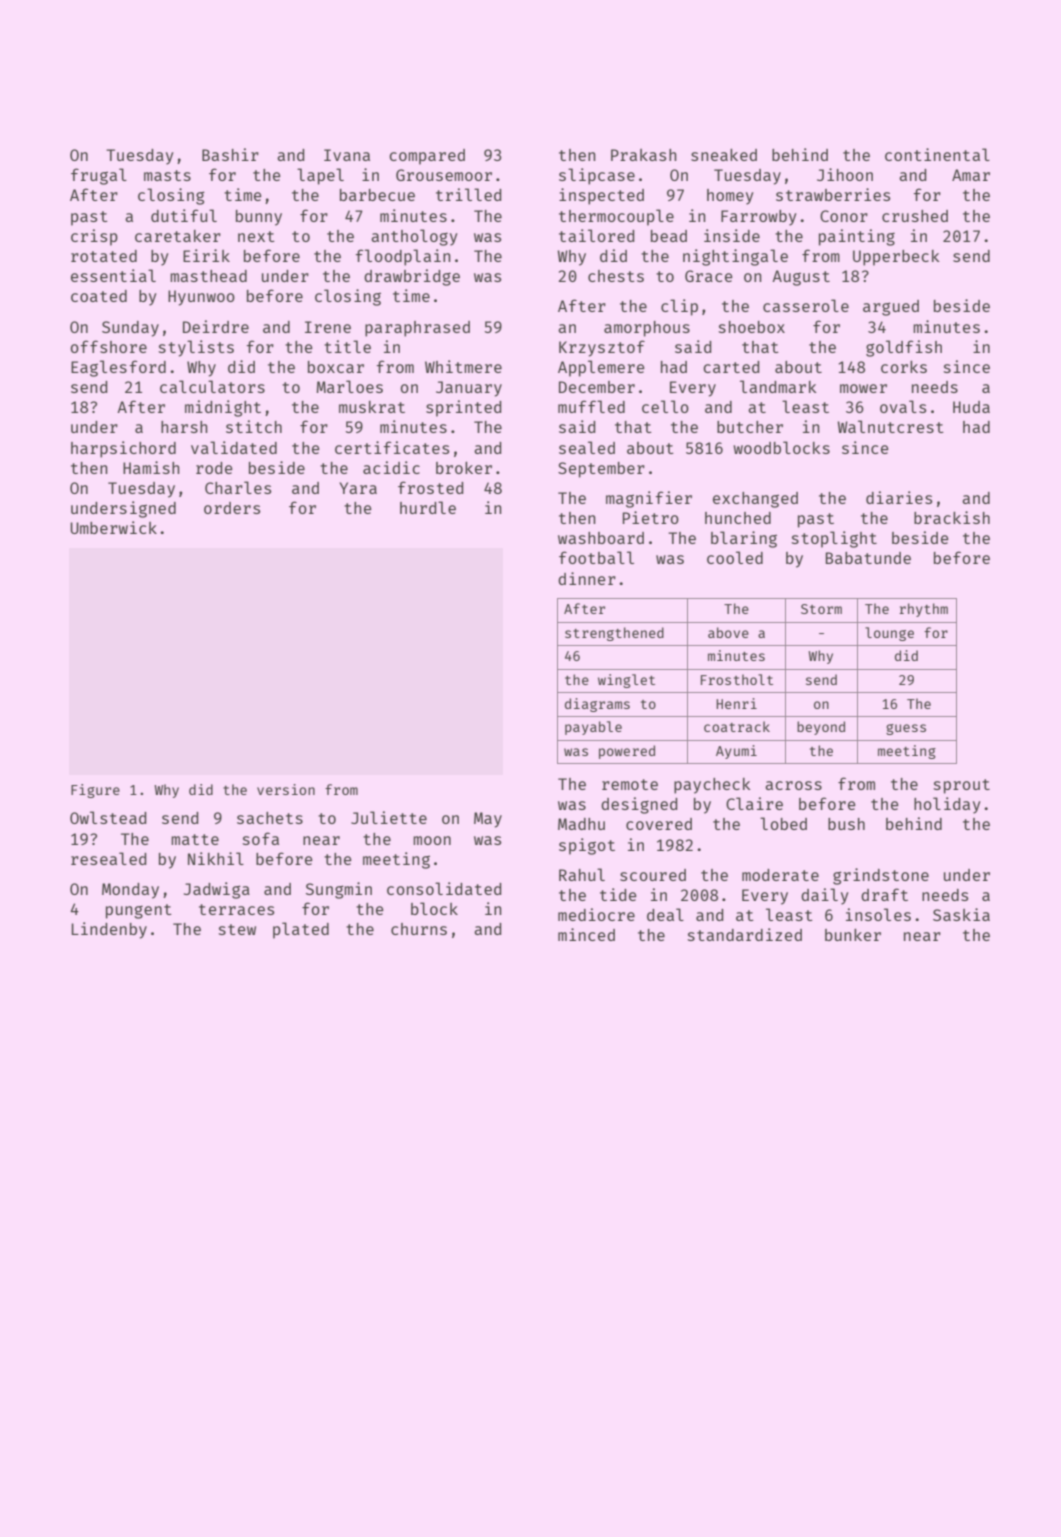 This screenshot has width=1061, height=1537. Describe the element at coordinates (113, 275) in the screenshot. I see `essential` at that location.
